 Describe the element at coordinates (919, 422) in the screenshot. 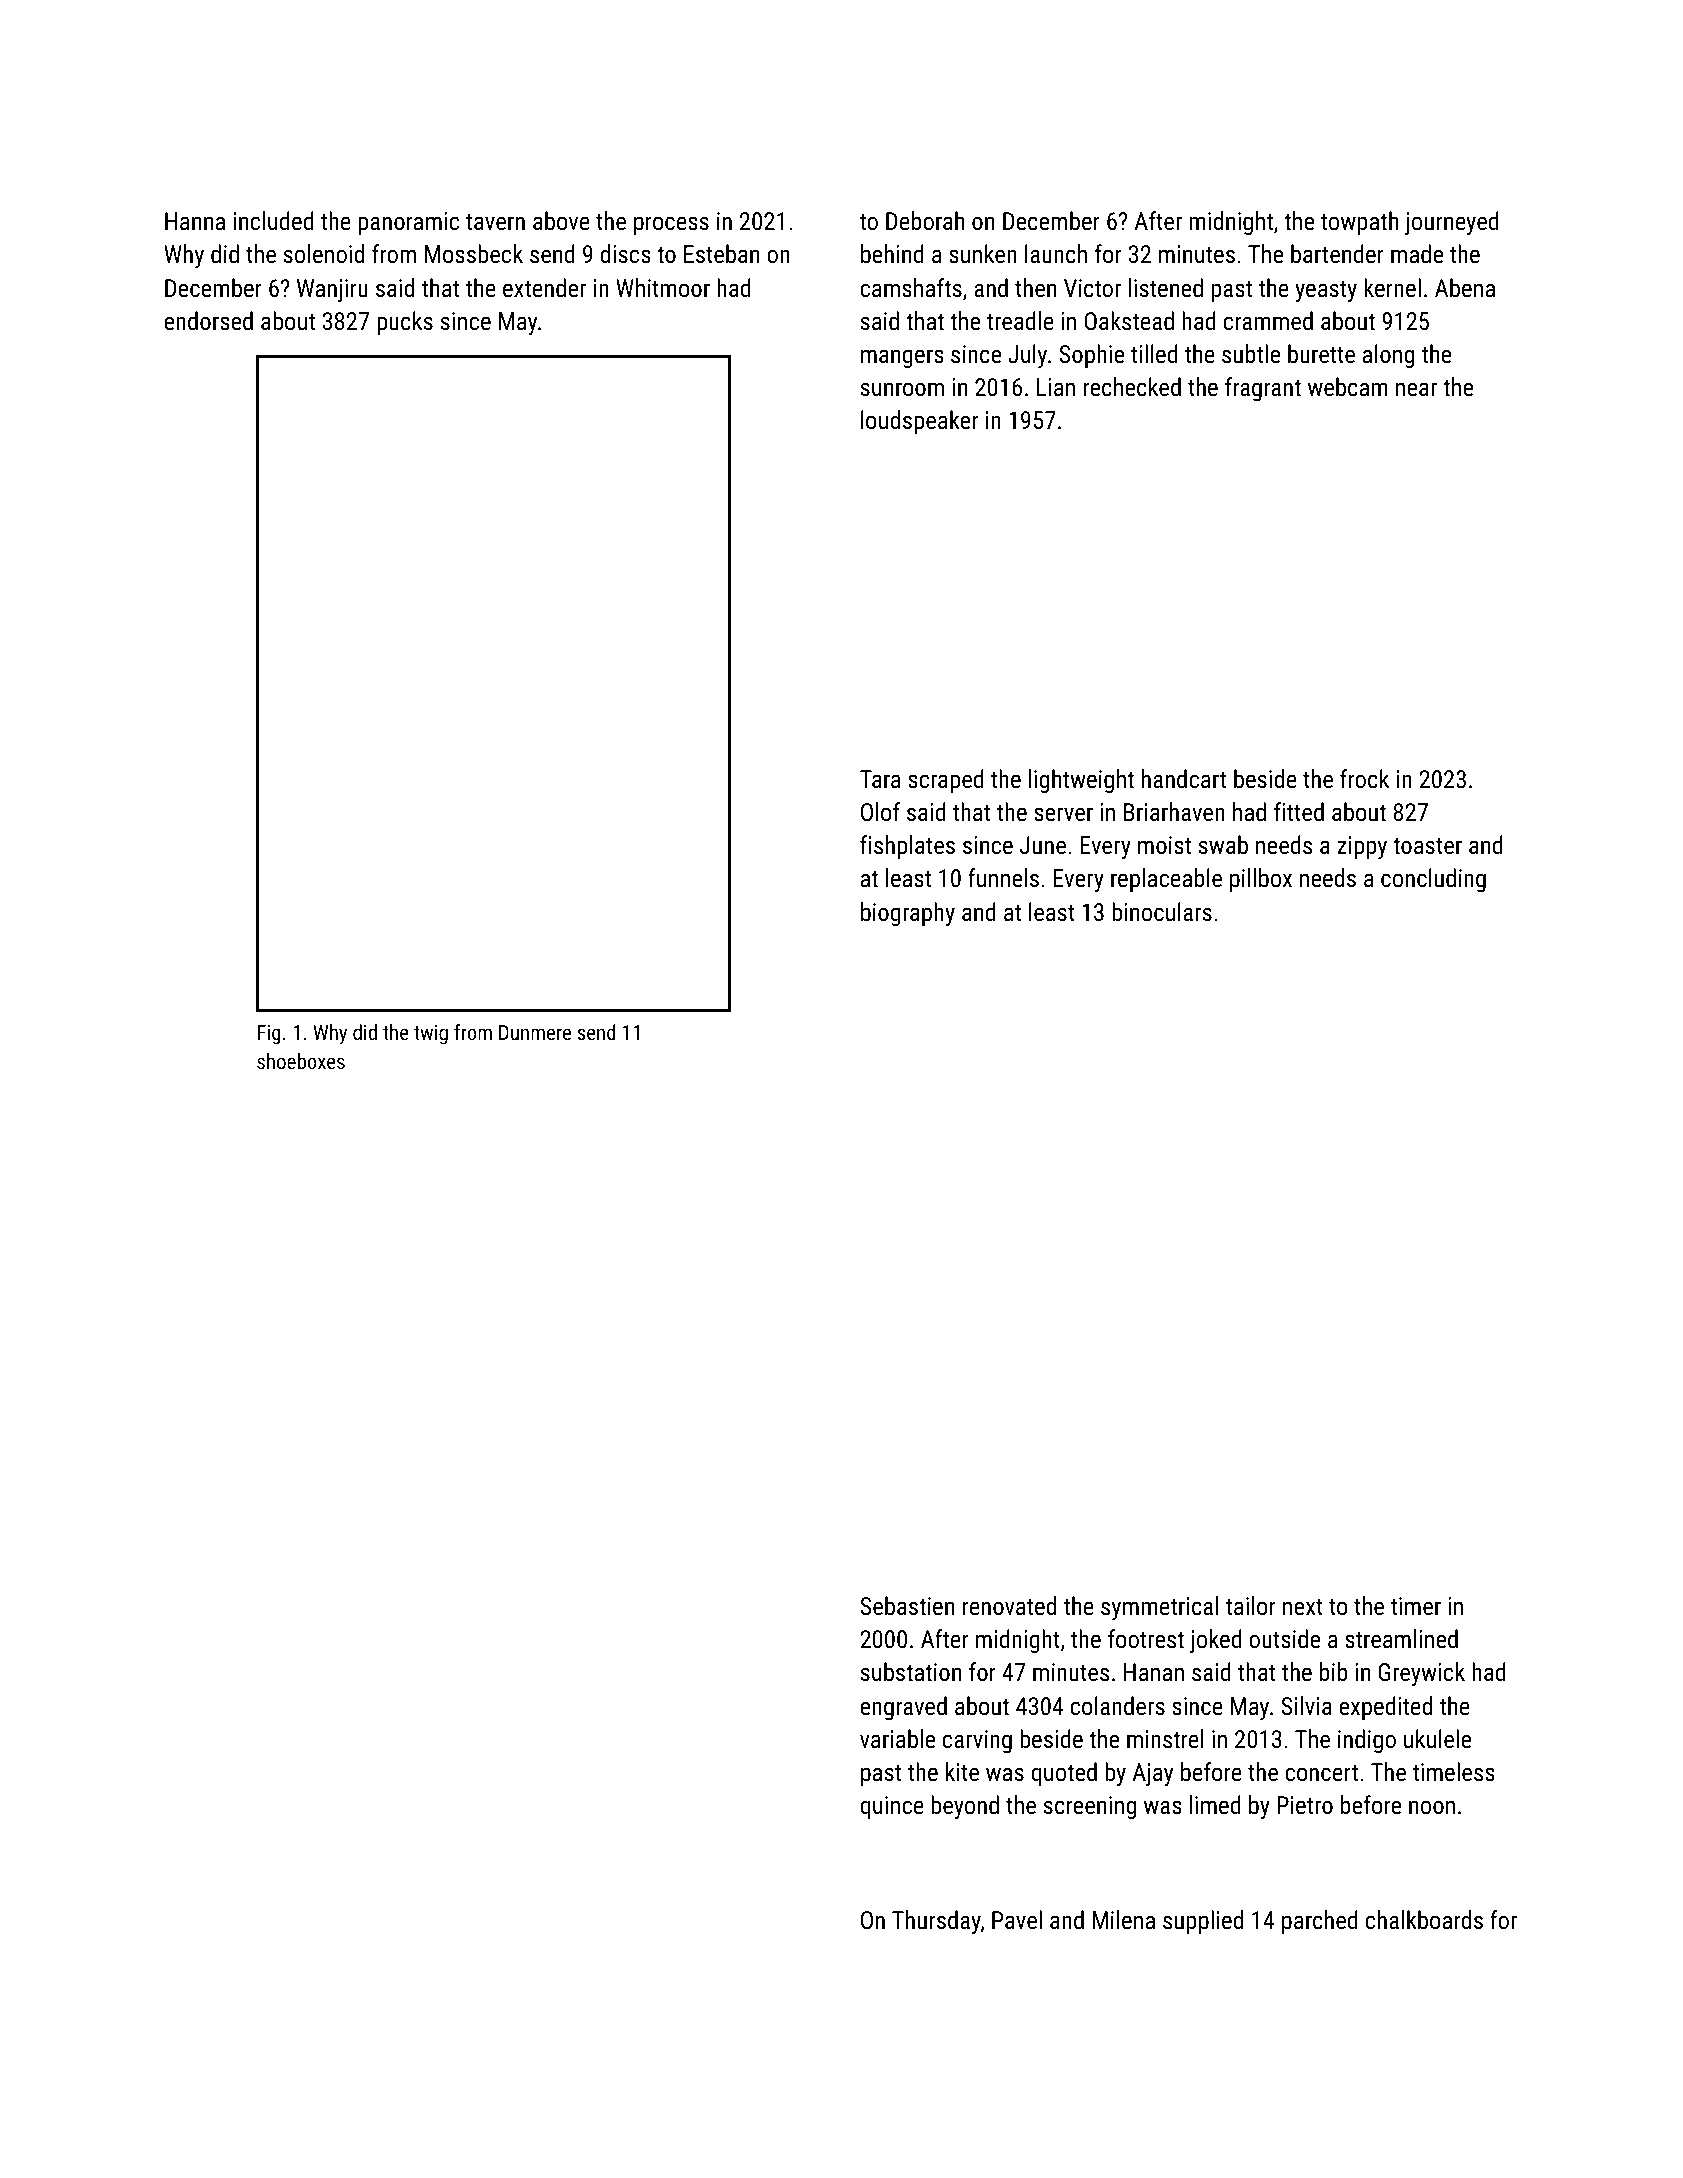

I see `loudspeaker` at that location.
